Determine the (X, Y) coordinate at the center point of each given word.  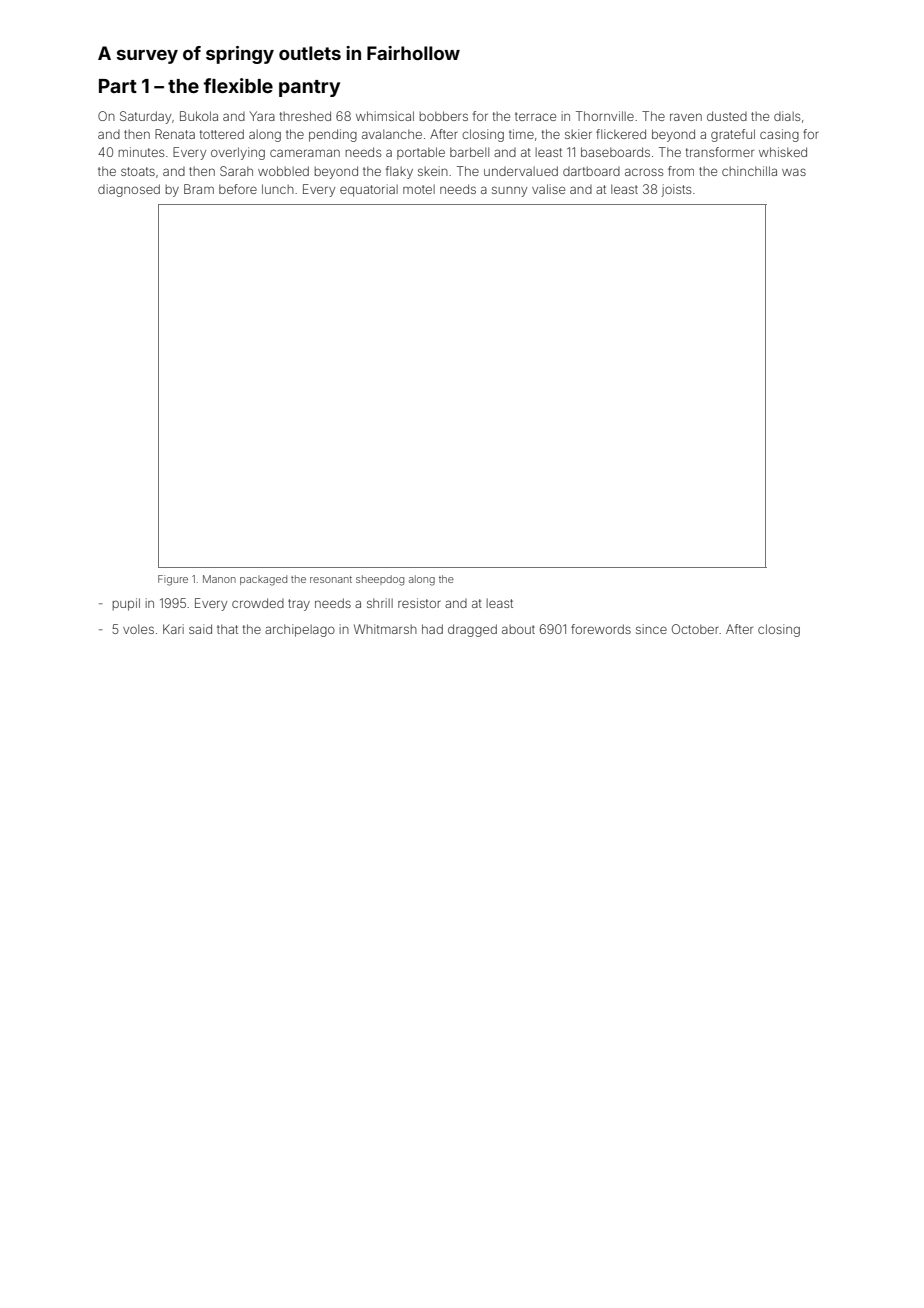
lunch (278, 189)
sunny (509, 191)
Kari (173, 629)
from (681, 171)
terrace (535, 116)
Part (118, 86)
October (695, 629)
